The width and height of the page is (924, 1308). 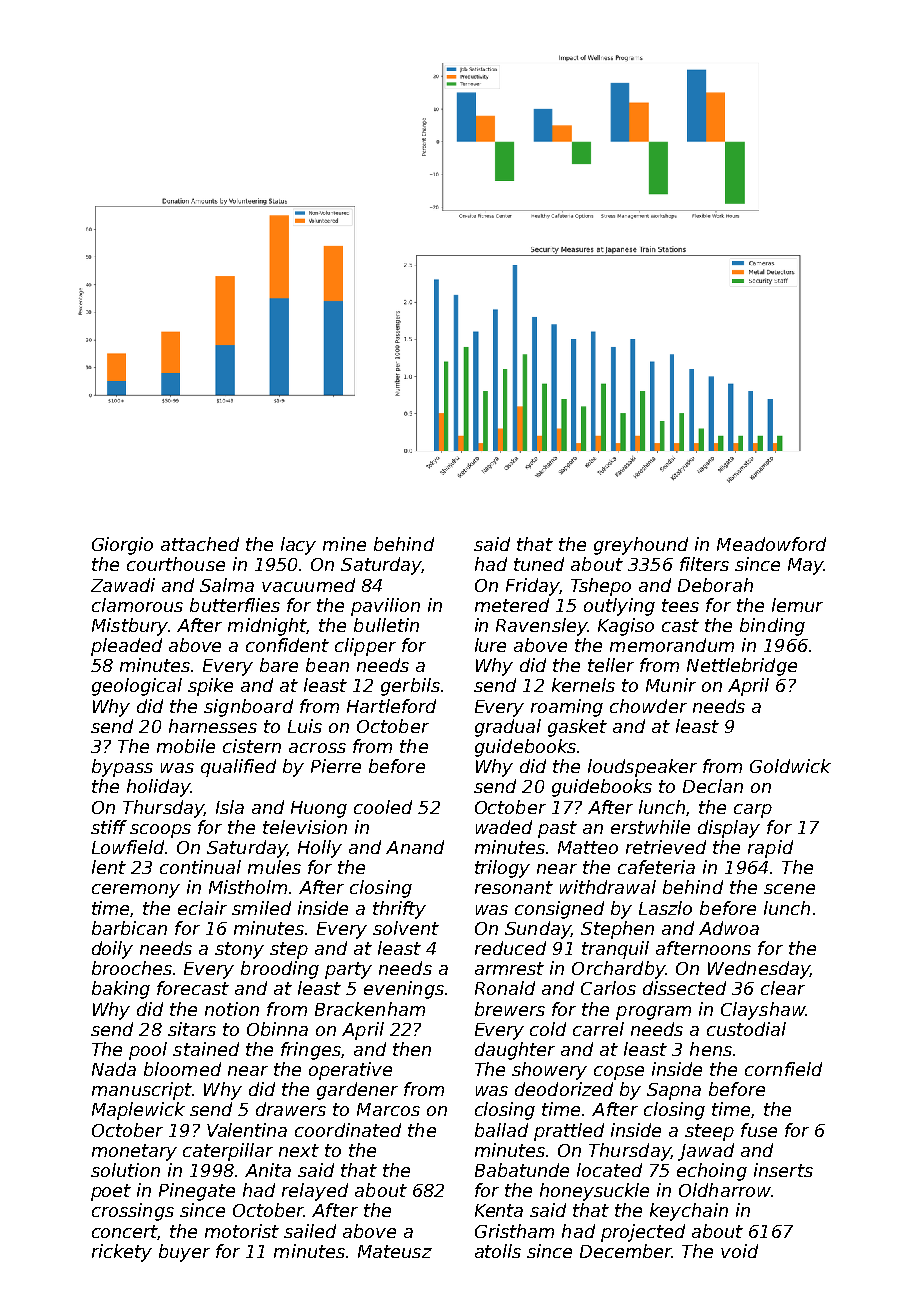 I want to click on lemur, so click(x=797, y=605).
